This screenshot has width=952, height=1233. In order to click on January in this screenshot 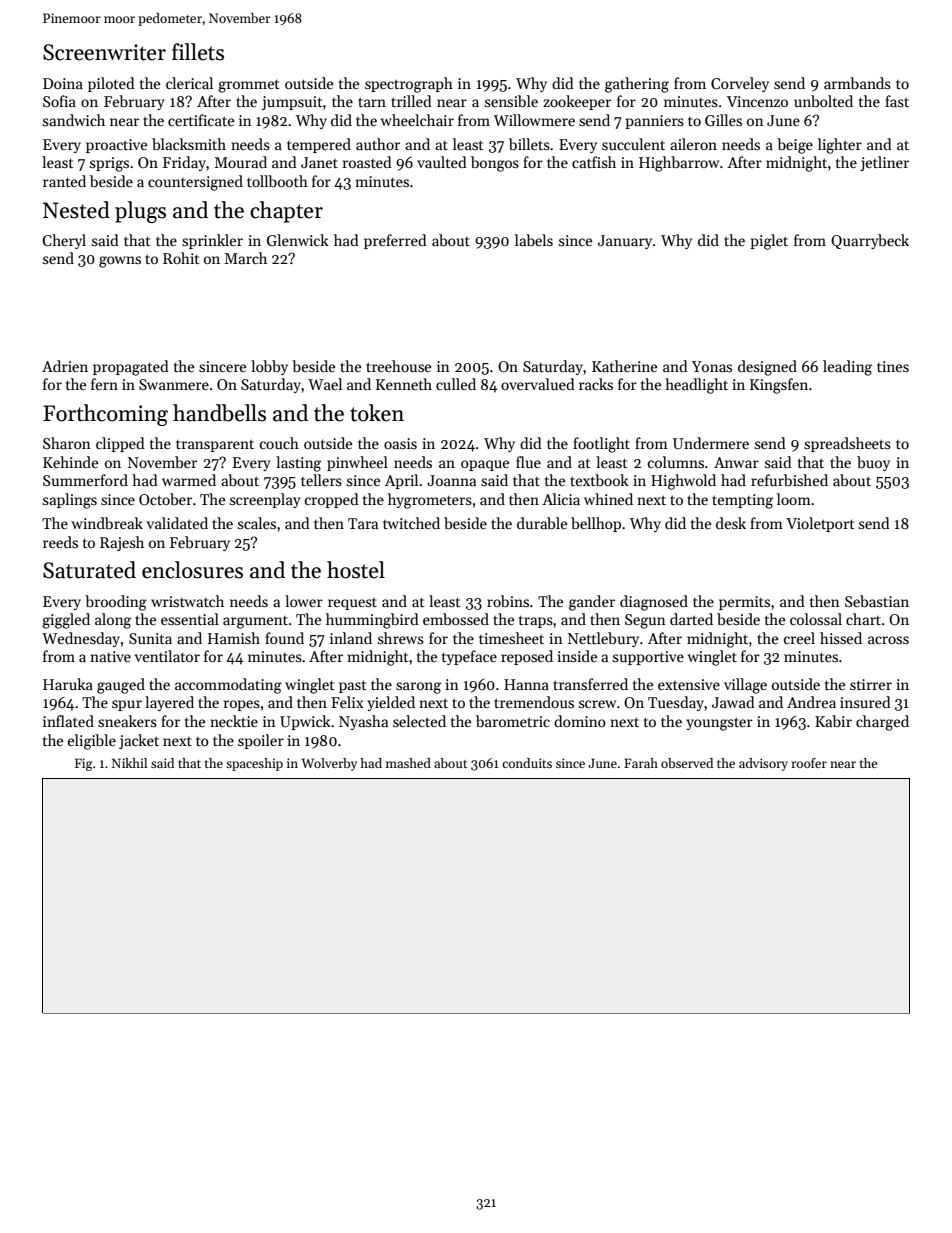, I will do `click(625, 242)`.
